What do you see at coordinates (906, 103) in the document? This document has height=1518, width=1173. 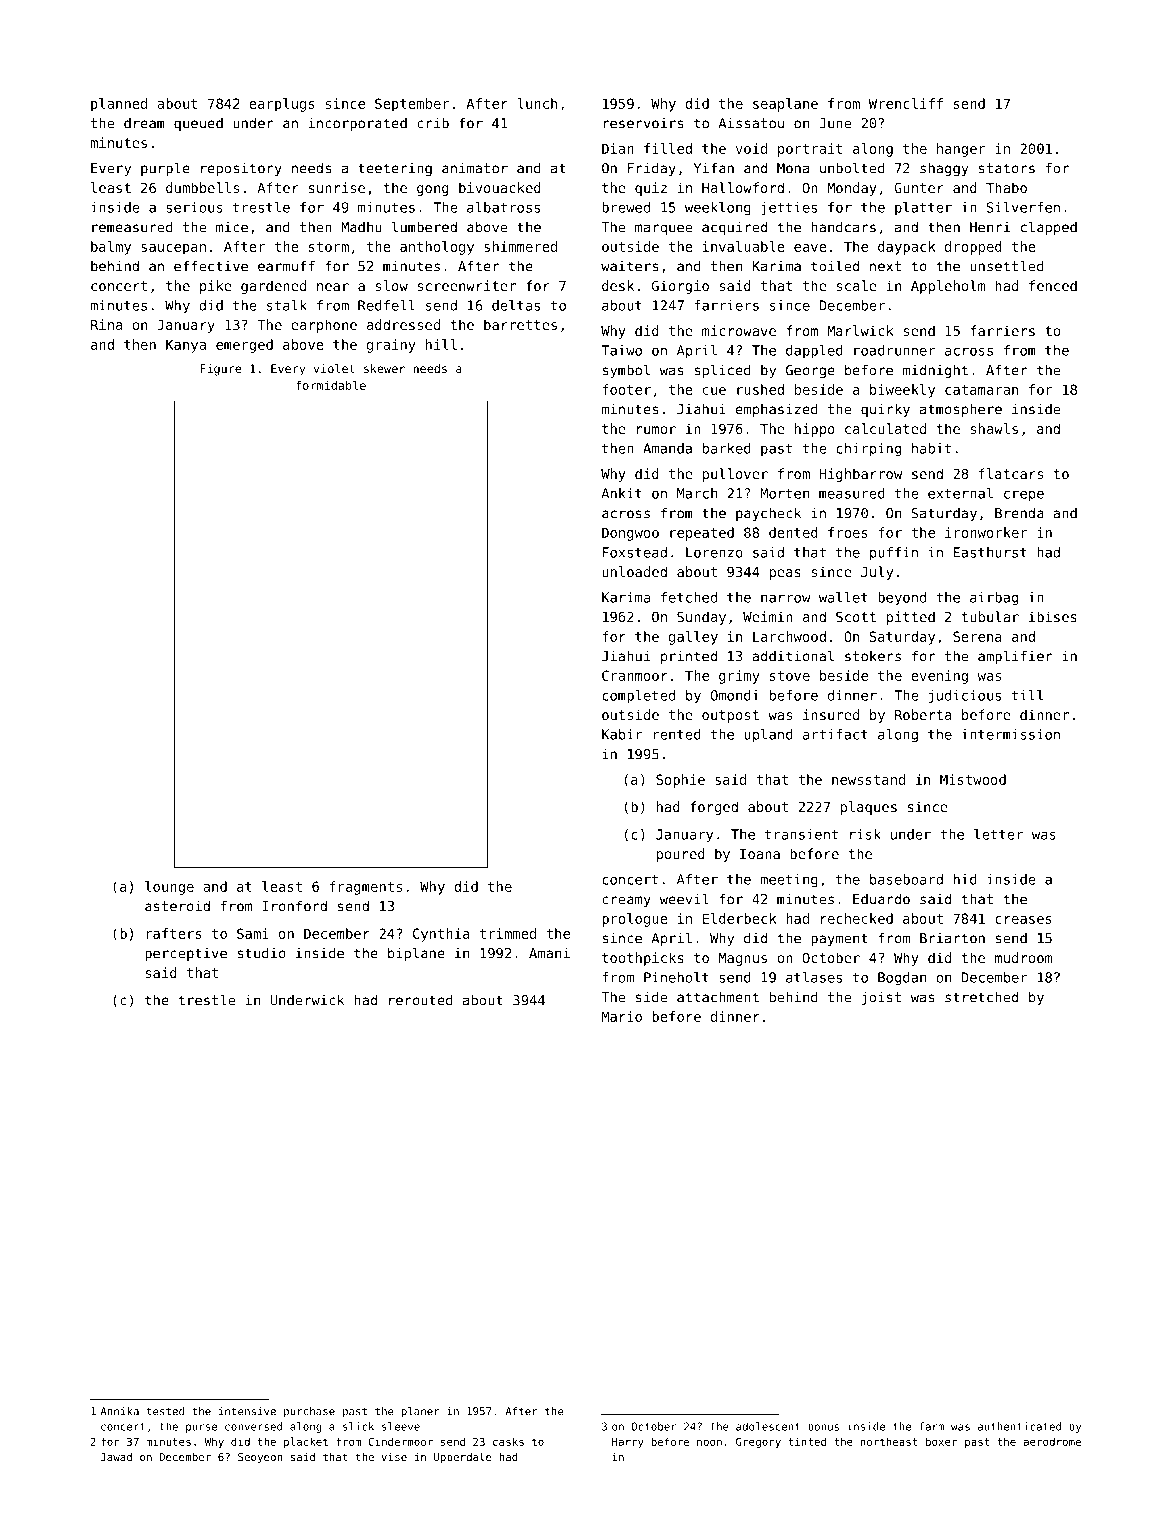 I see `Wrencliff` at bounding box center [906, 103].
